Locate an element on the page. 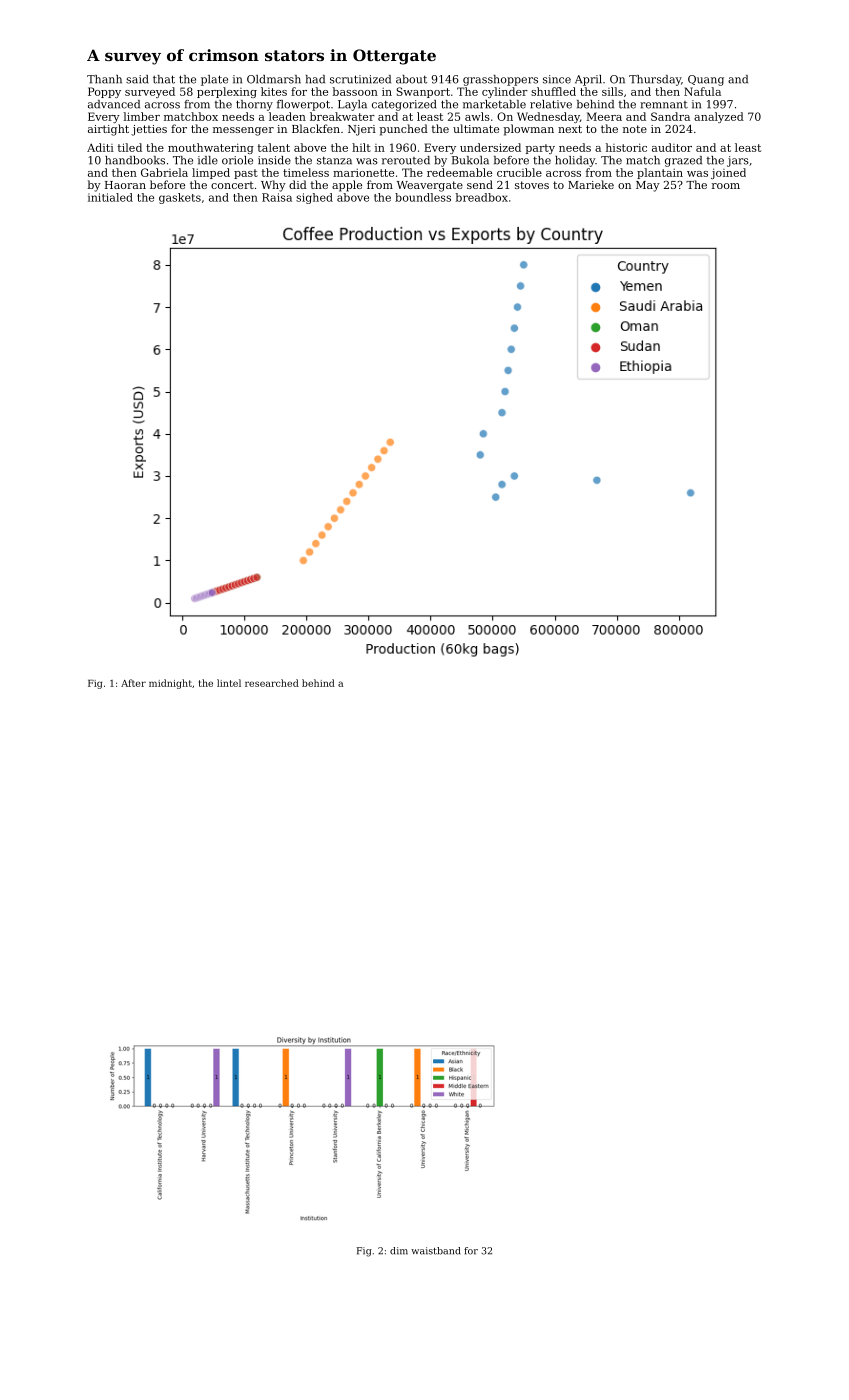  sighed is located at coordinates (314, 198).
